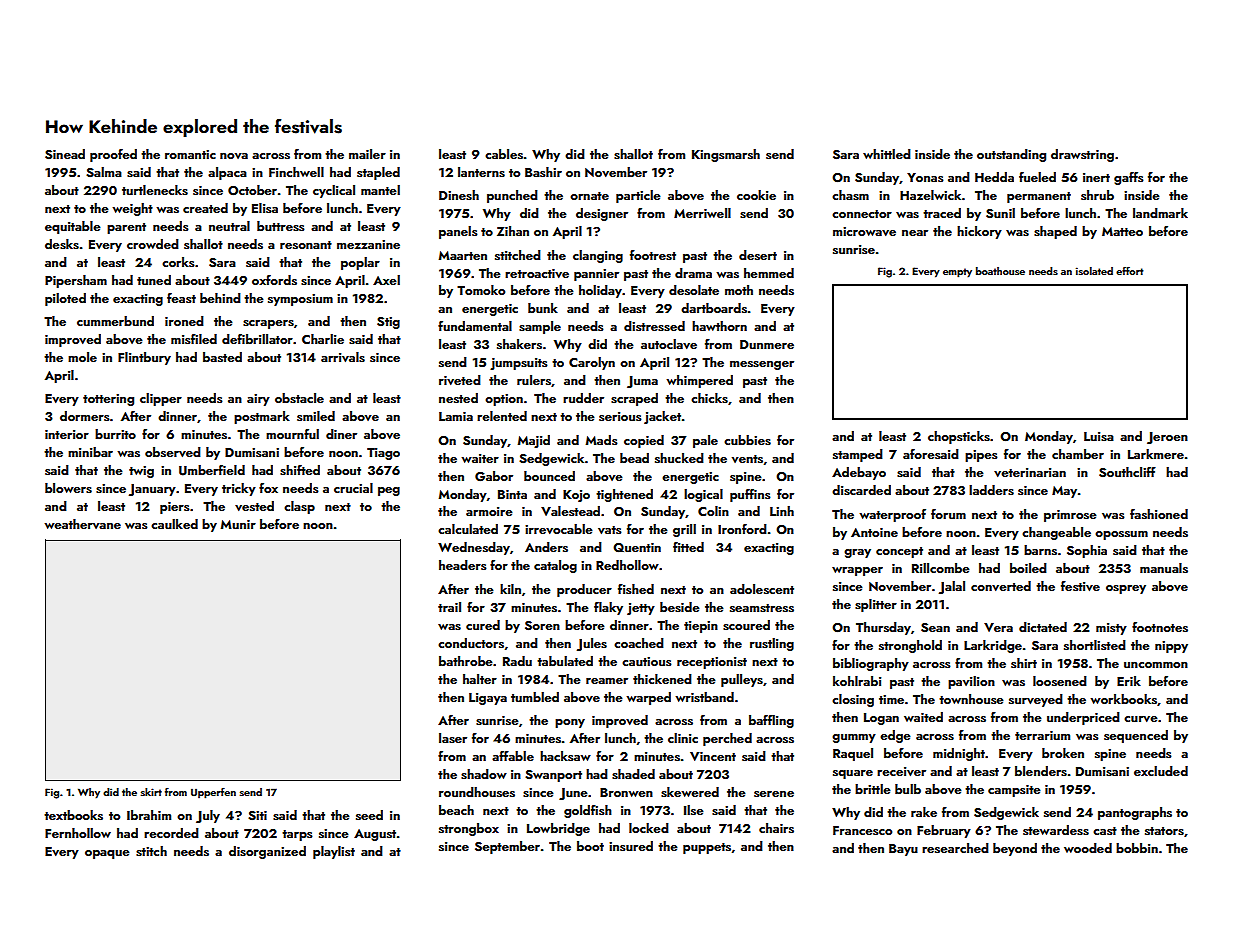 Image resolution: width=1233 pixels, height=952 pixels. What do you see at coordinates (915, 233) in the screenshot?
I see `near` at bounding box center [915, 233].
